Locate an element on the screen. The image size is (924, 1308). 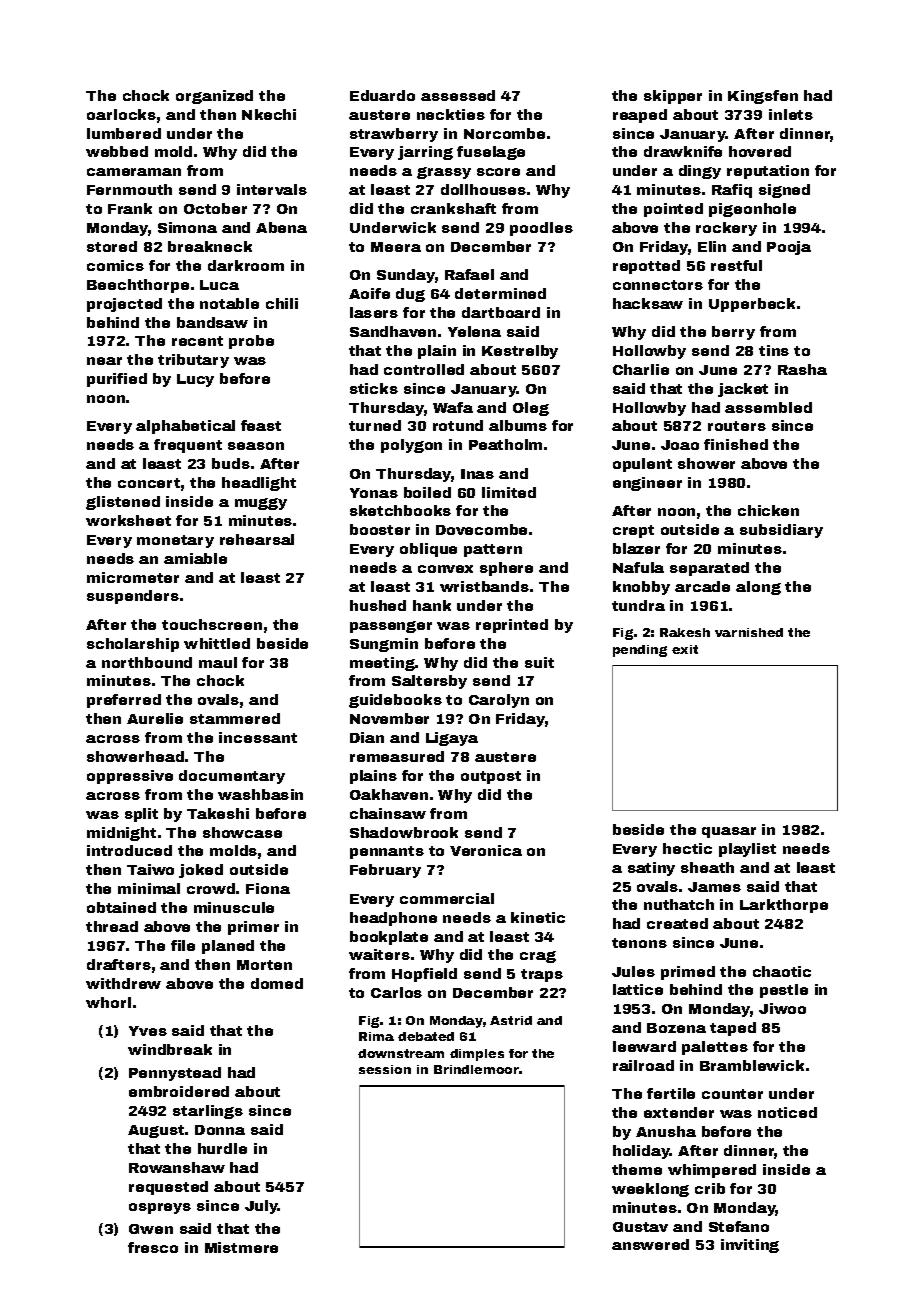
fresco is located at coordinates (153, 1247).
